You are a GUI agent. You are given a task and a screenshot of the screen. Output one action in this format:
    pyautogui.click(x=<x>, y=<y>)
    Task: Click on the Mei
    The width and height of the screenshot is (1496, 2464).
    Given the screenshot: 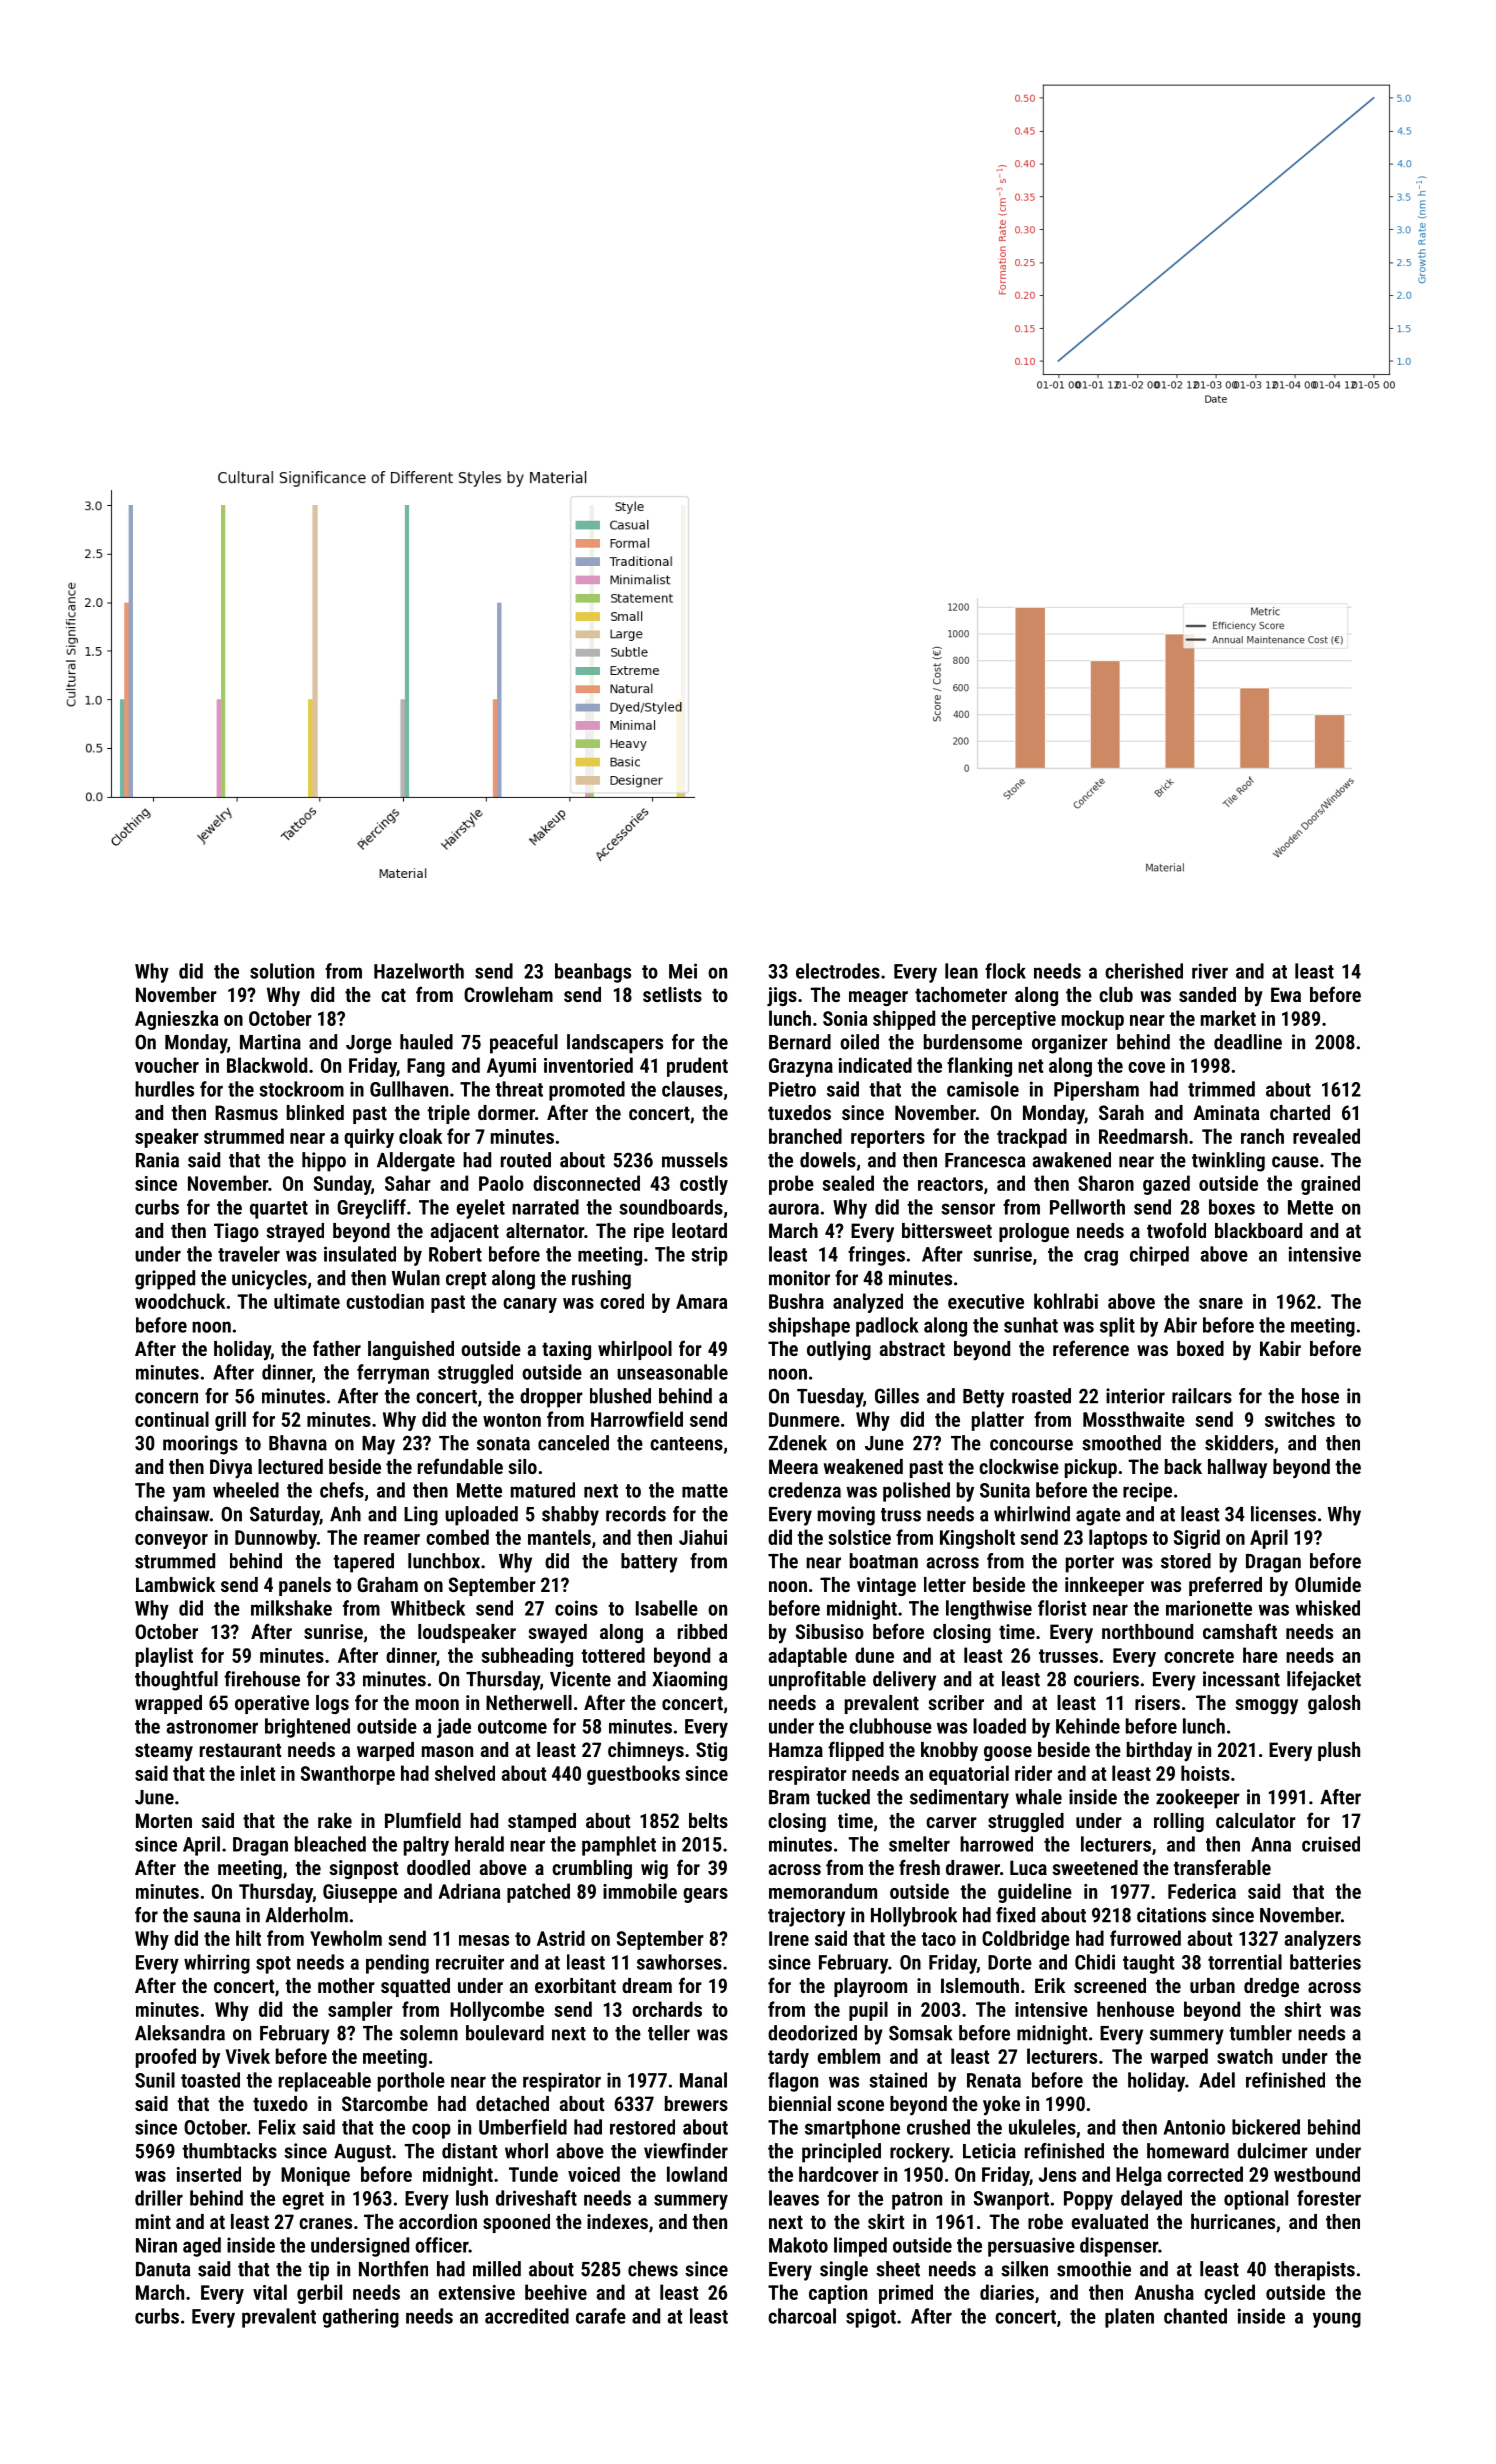 What is the action you would take?
    pyautogui.click(x=683, y=971)
